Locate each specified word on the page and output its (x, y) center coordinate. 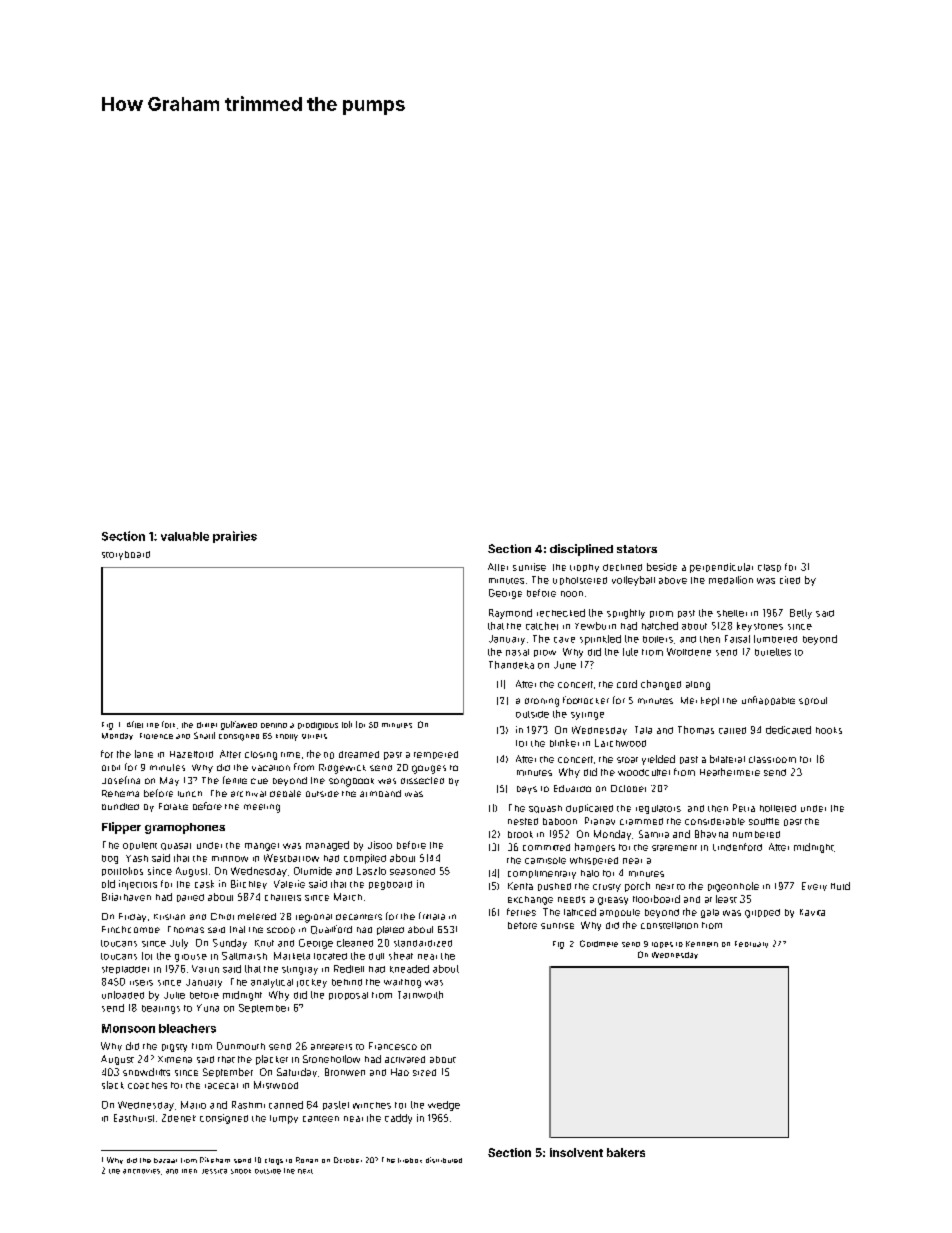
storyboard (126, 555)
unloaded (123, 995)
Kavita (812, 912)
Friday (132, 917)
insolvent (576, 1152)
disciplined (581, 550)
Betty (801, 614)
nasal (517, 652)
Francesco (393, 1046)
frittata (432, 916)
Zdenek (179, 1118)
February (751, 944)
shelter (732, 613)
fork (168, 724)
